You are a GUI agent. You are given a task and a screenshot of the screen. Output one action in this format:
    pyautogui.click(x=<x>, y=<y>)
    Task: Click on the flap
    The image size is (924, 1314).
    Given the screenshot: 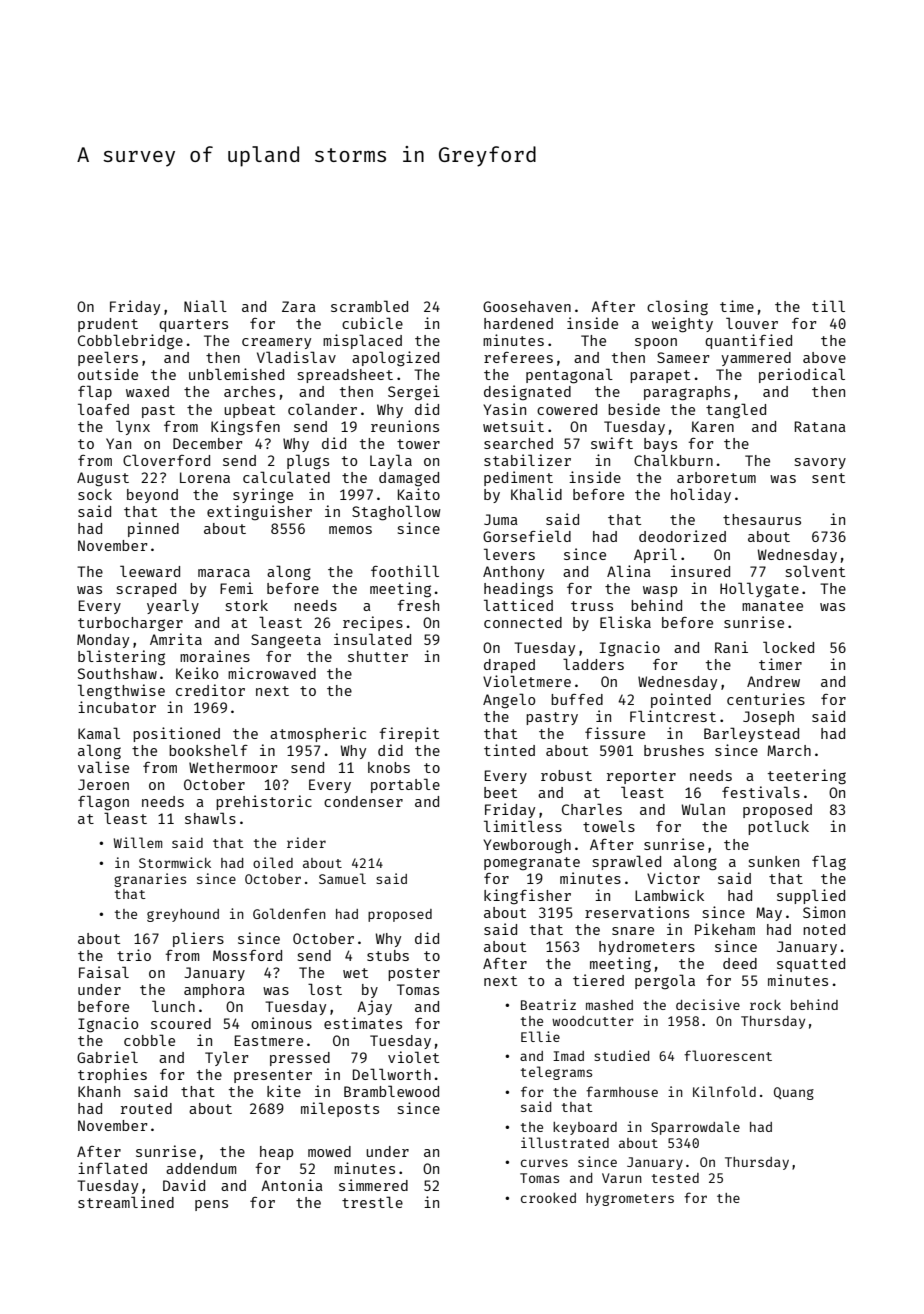 What is the action you would take?
    pyautogui.click(x=95, y=392)
